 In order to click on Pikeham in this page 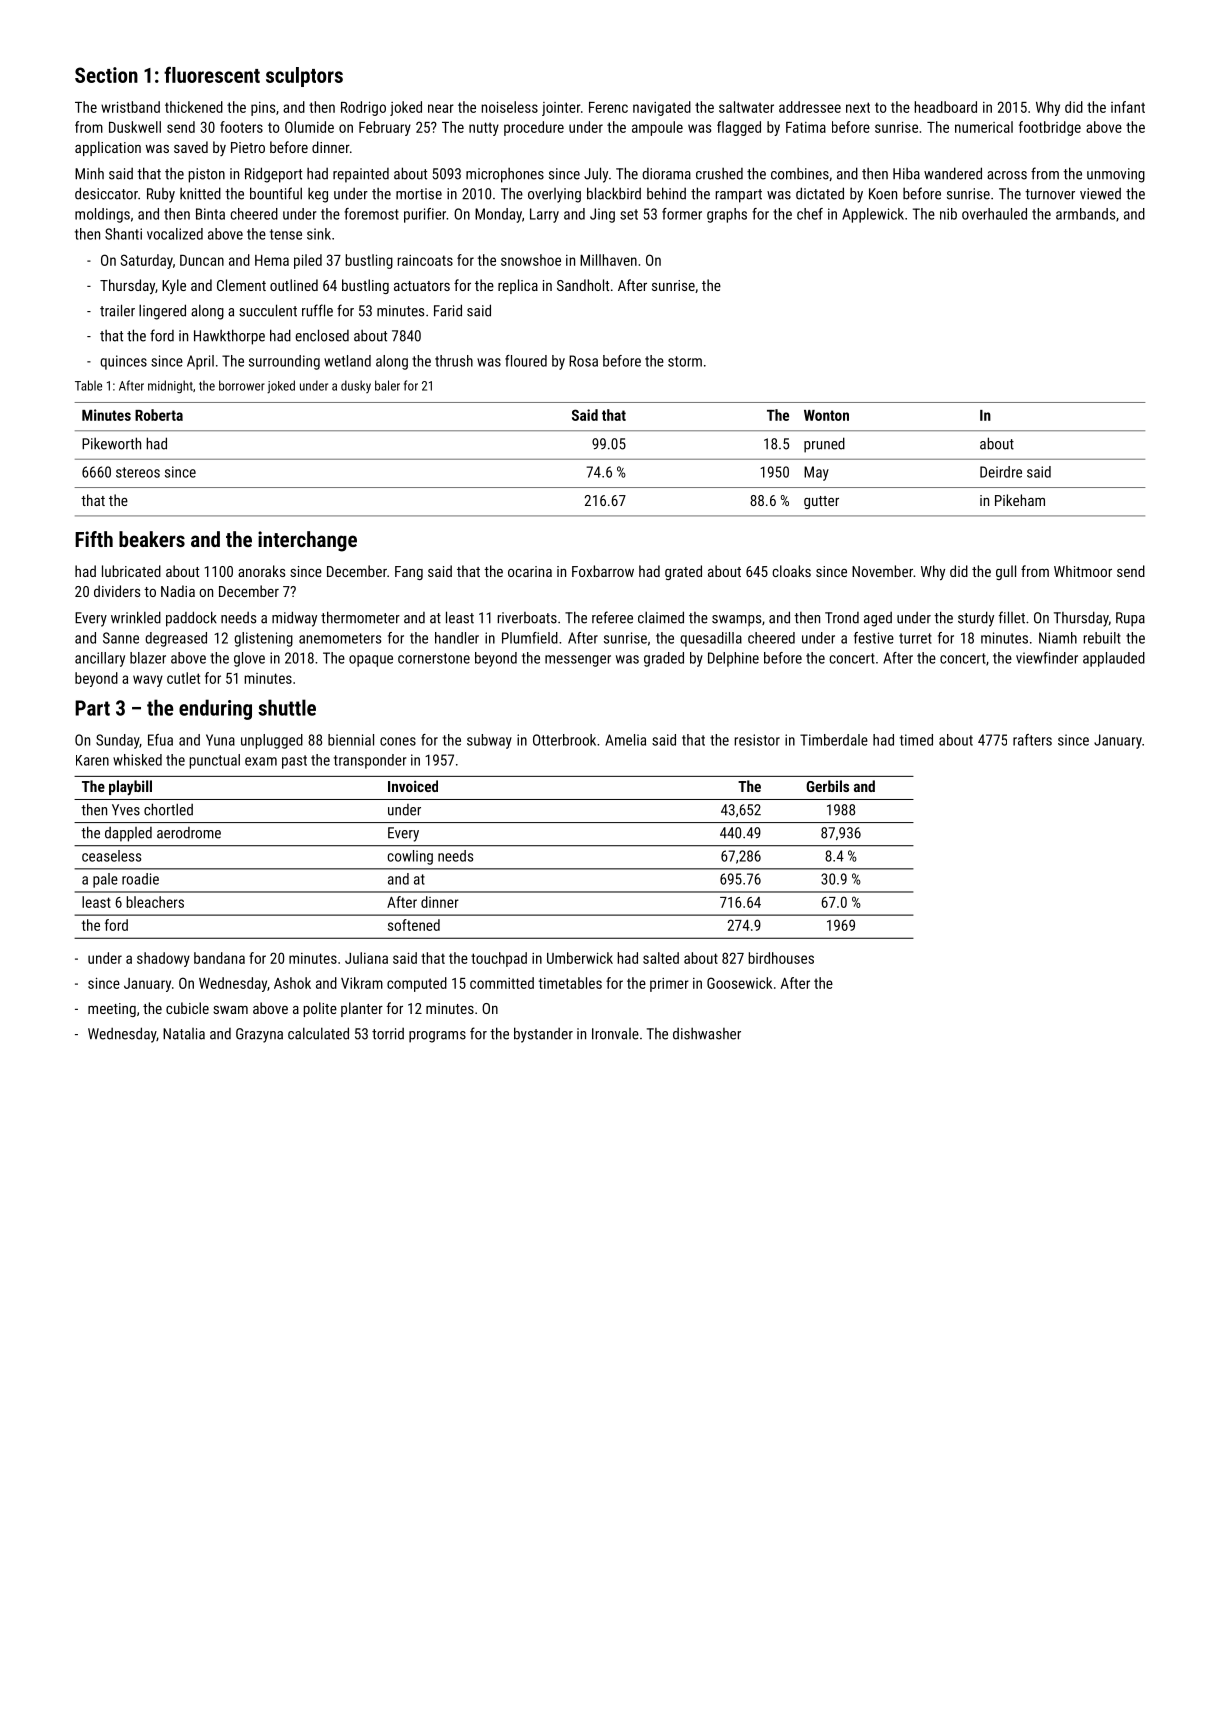, I will do `click(1020, 500)`.
